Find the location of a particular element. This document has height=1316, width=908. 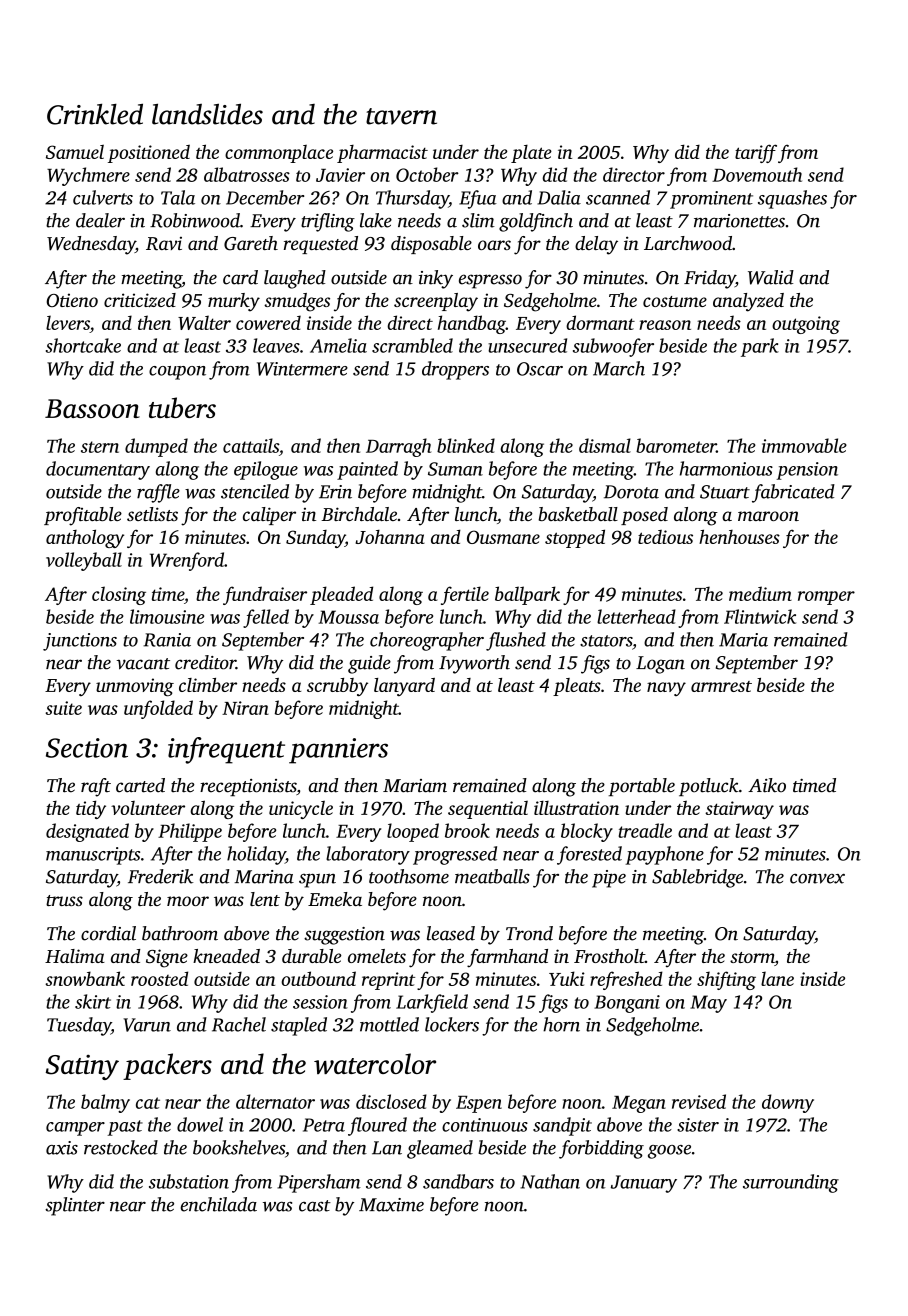

illustration is located at coordinates (576, 808).
